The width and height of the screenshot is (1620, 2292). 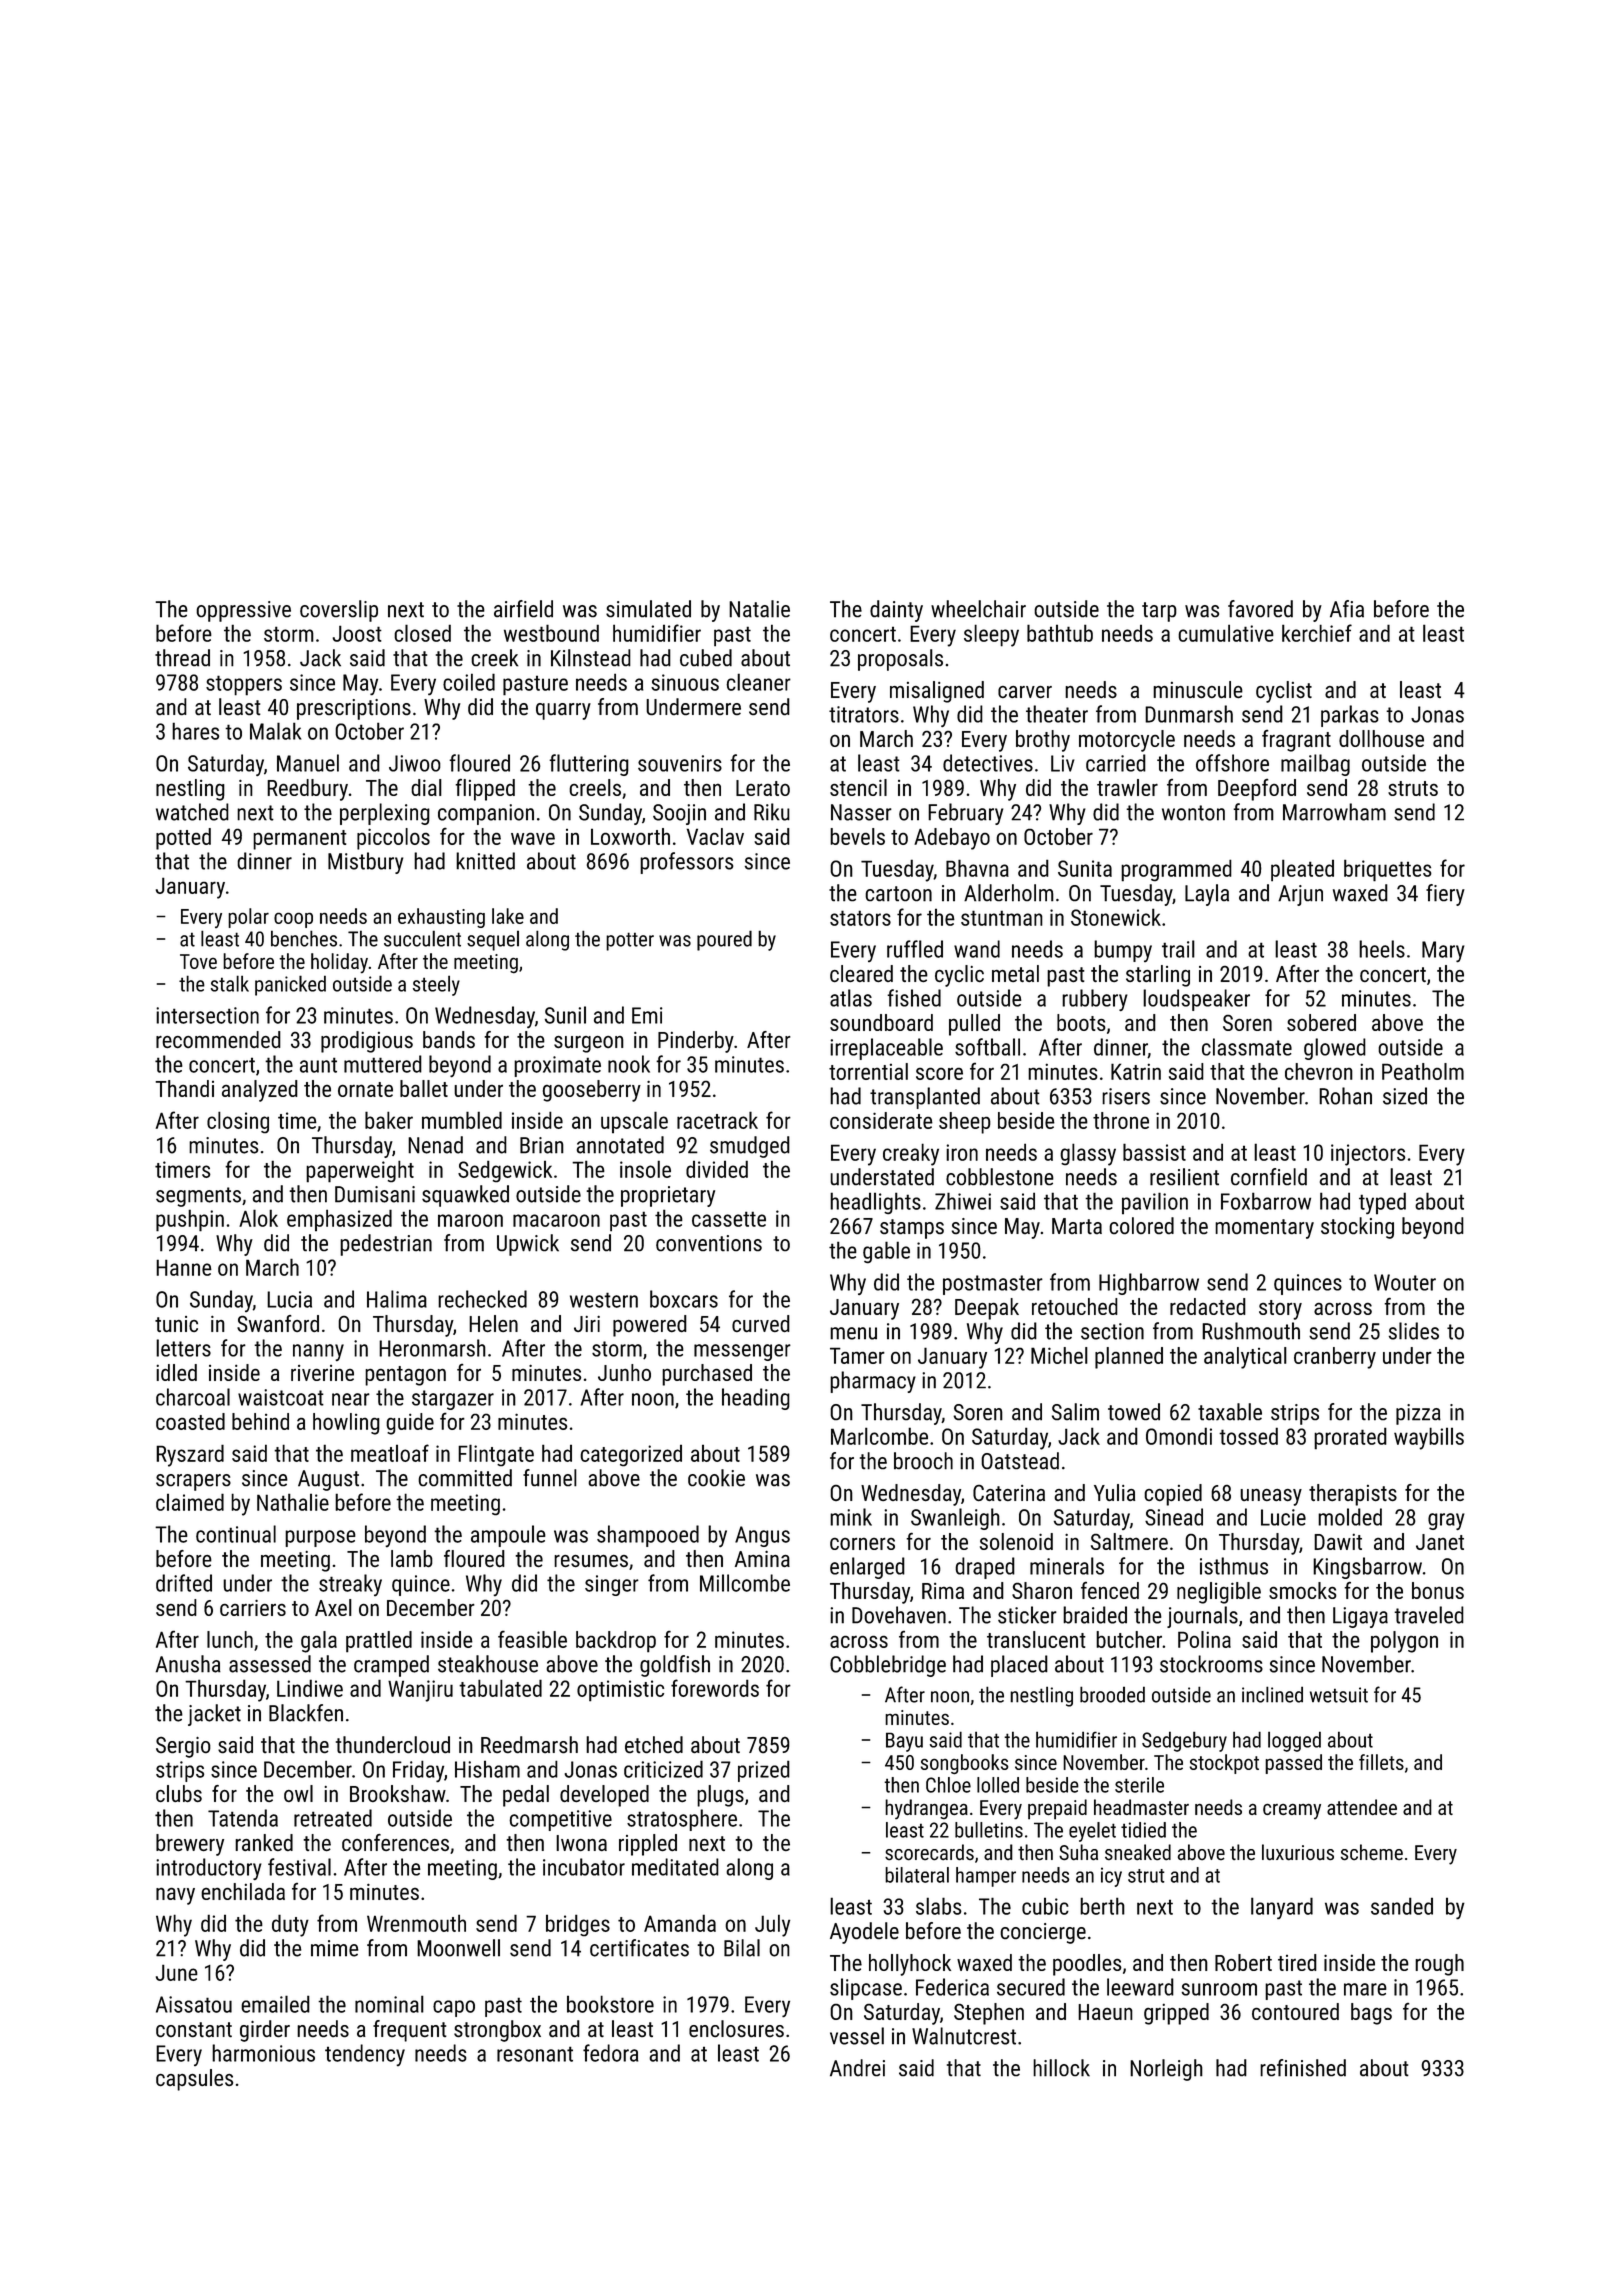 I want to click on traveled, so click(x=1429, y=1615).
